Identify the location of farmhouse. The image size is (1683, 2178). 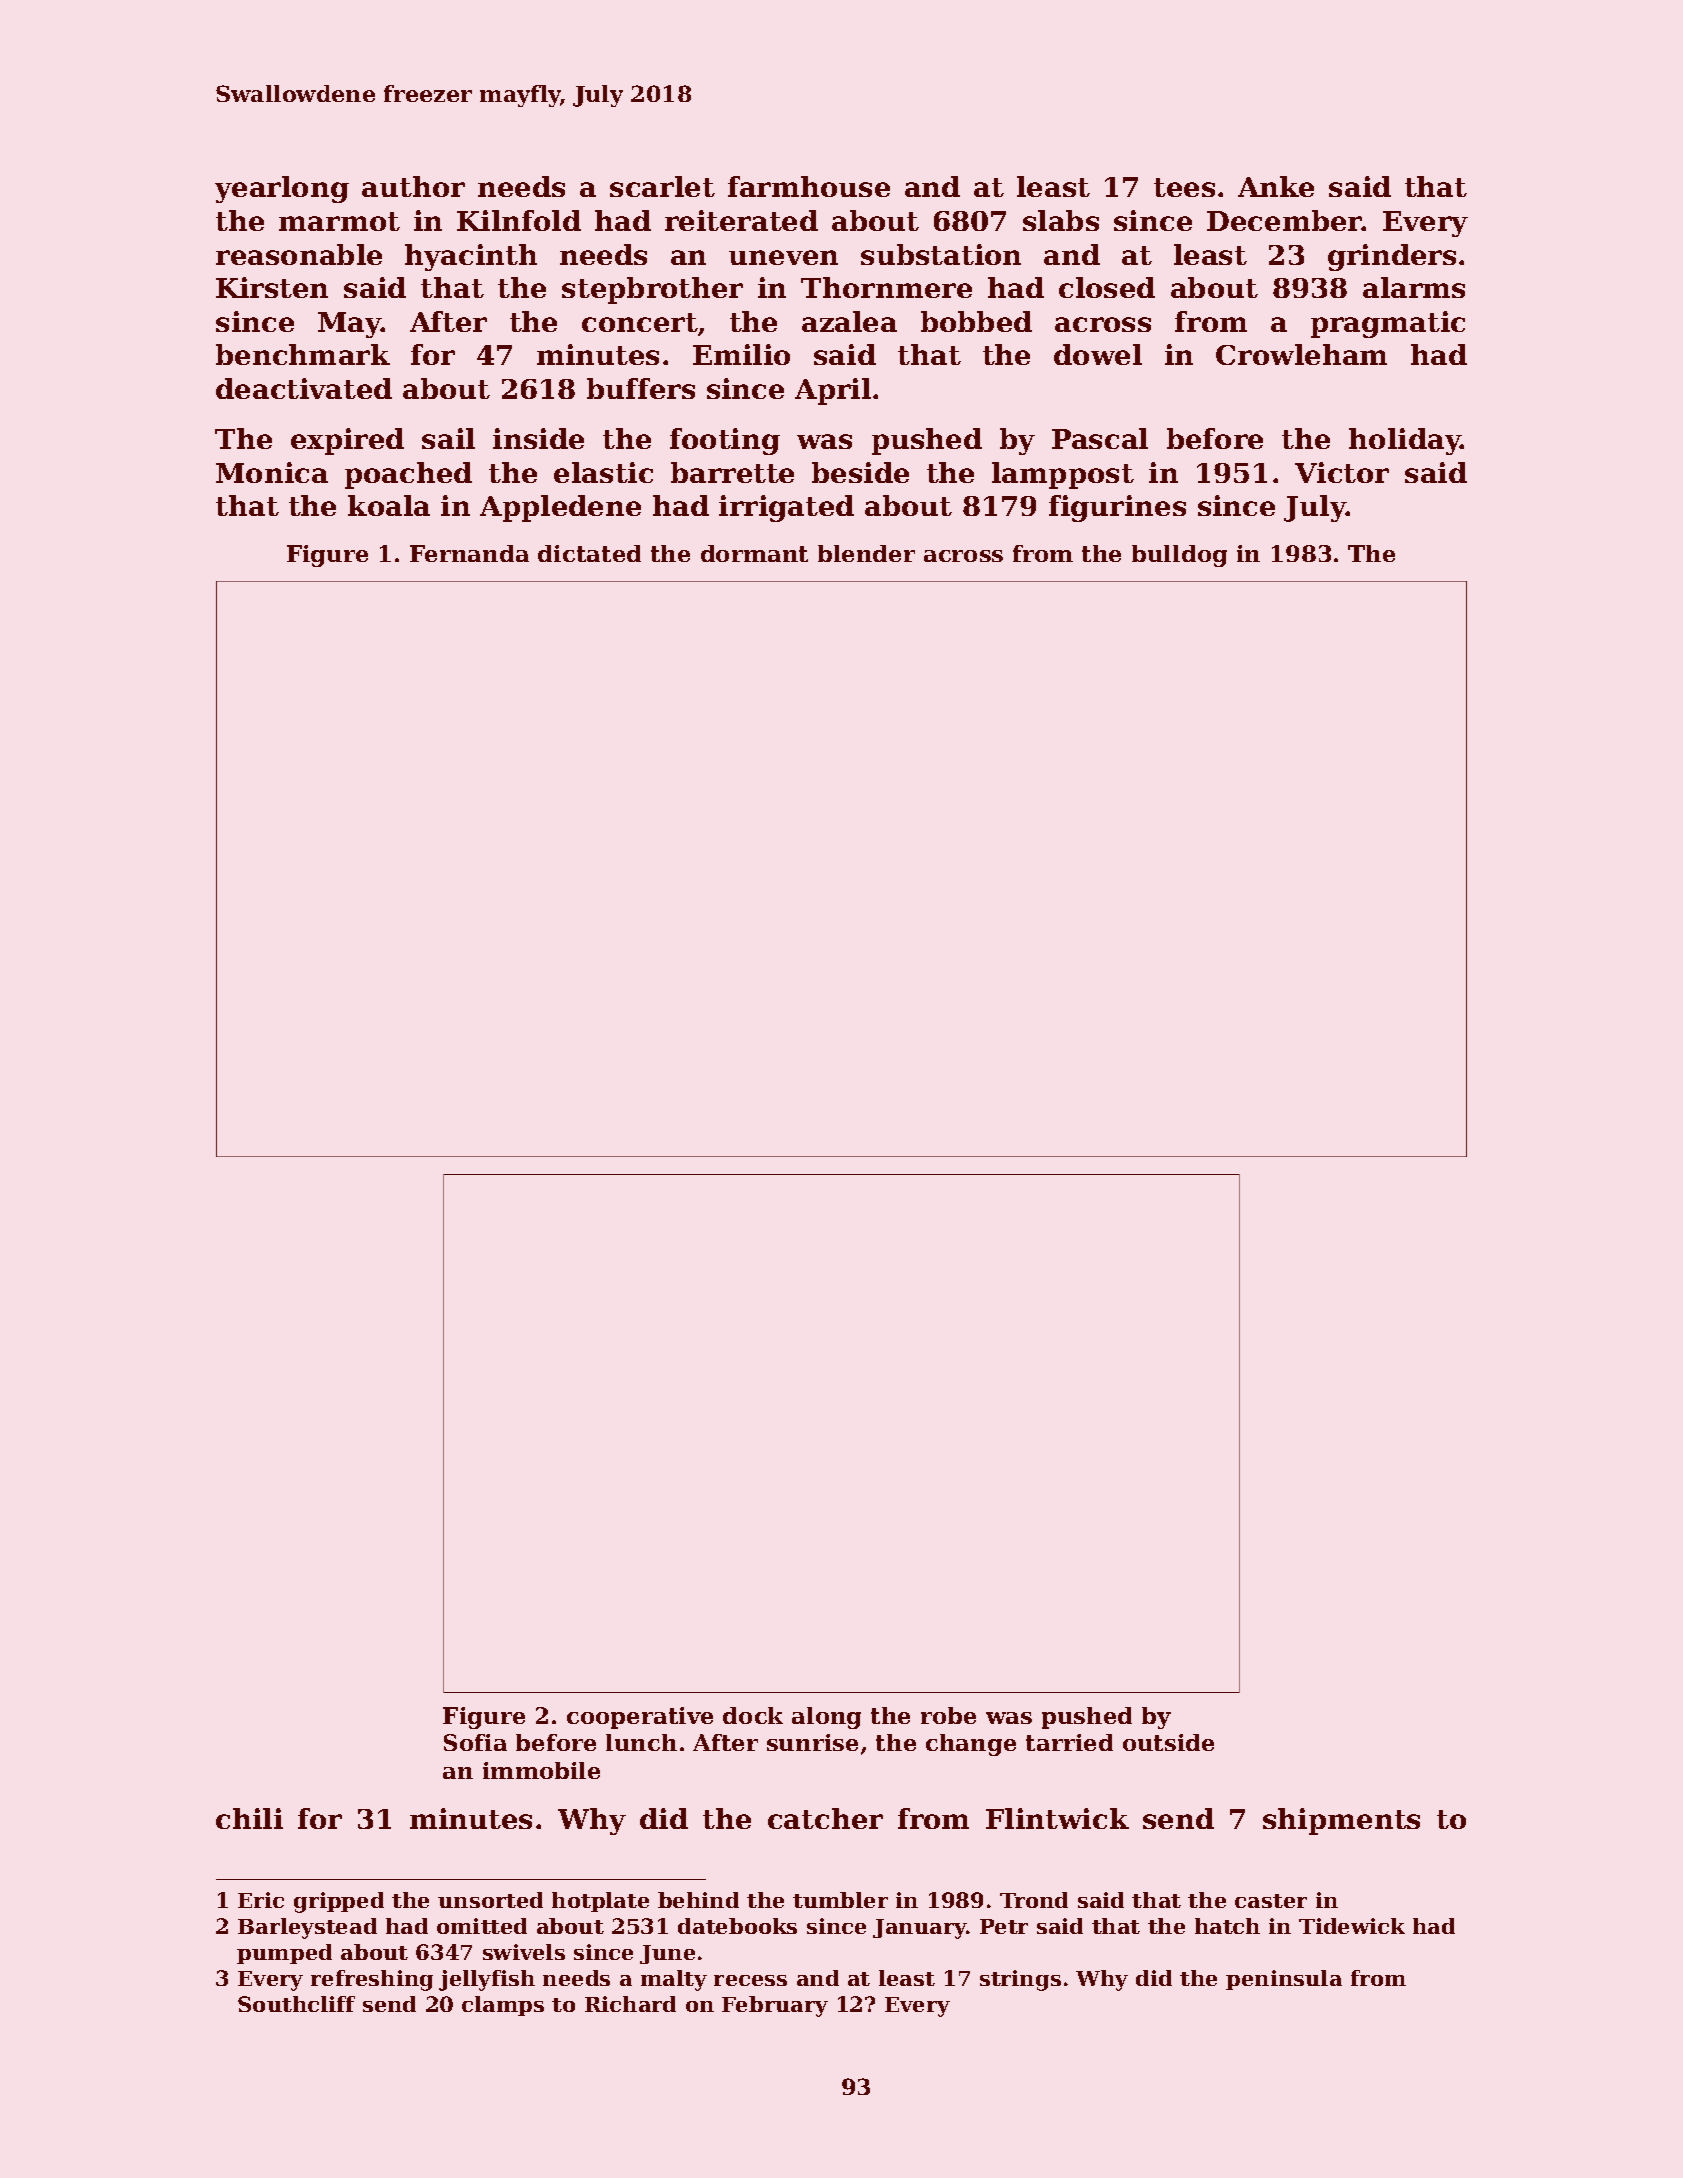
(809, 186).
